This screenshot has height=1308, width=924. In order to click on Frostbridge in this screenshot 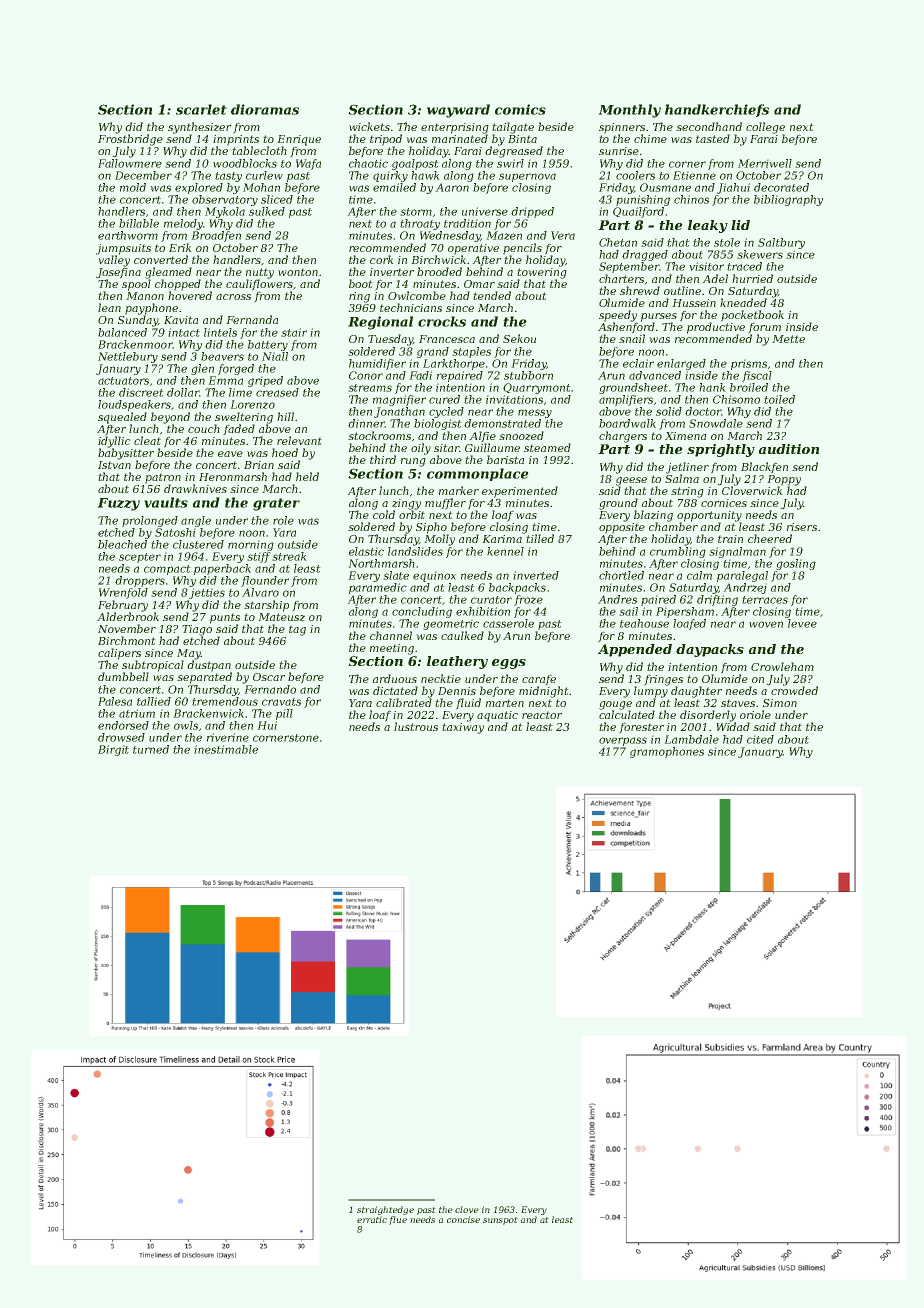, I will do `click(130, 140)`.
